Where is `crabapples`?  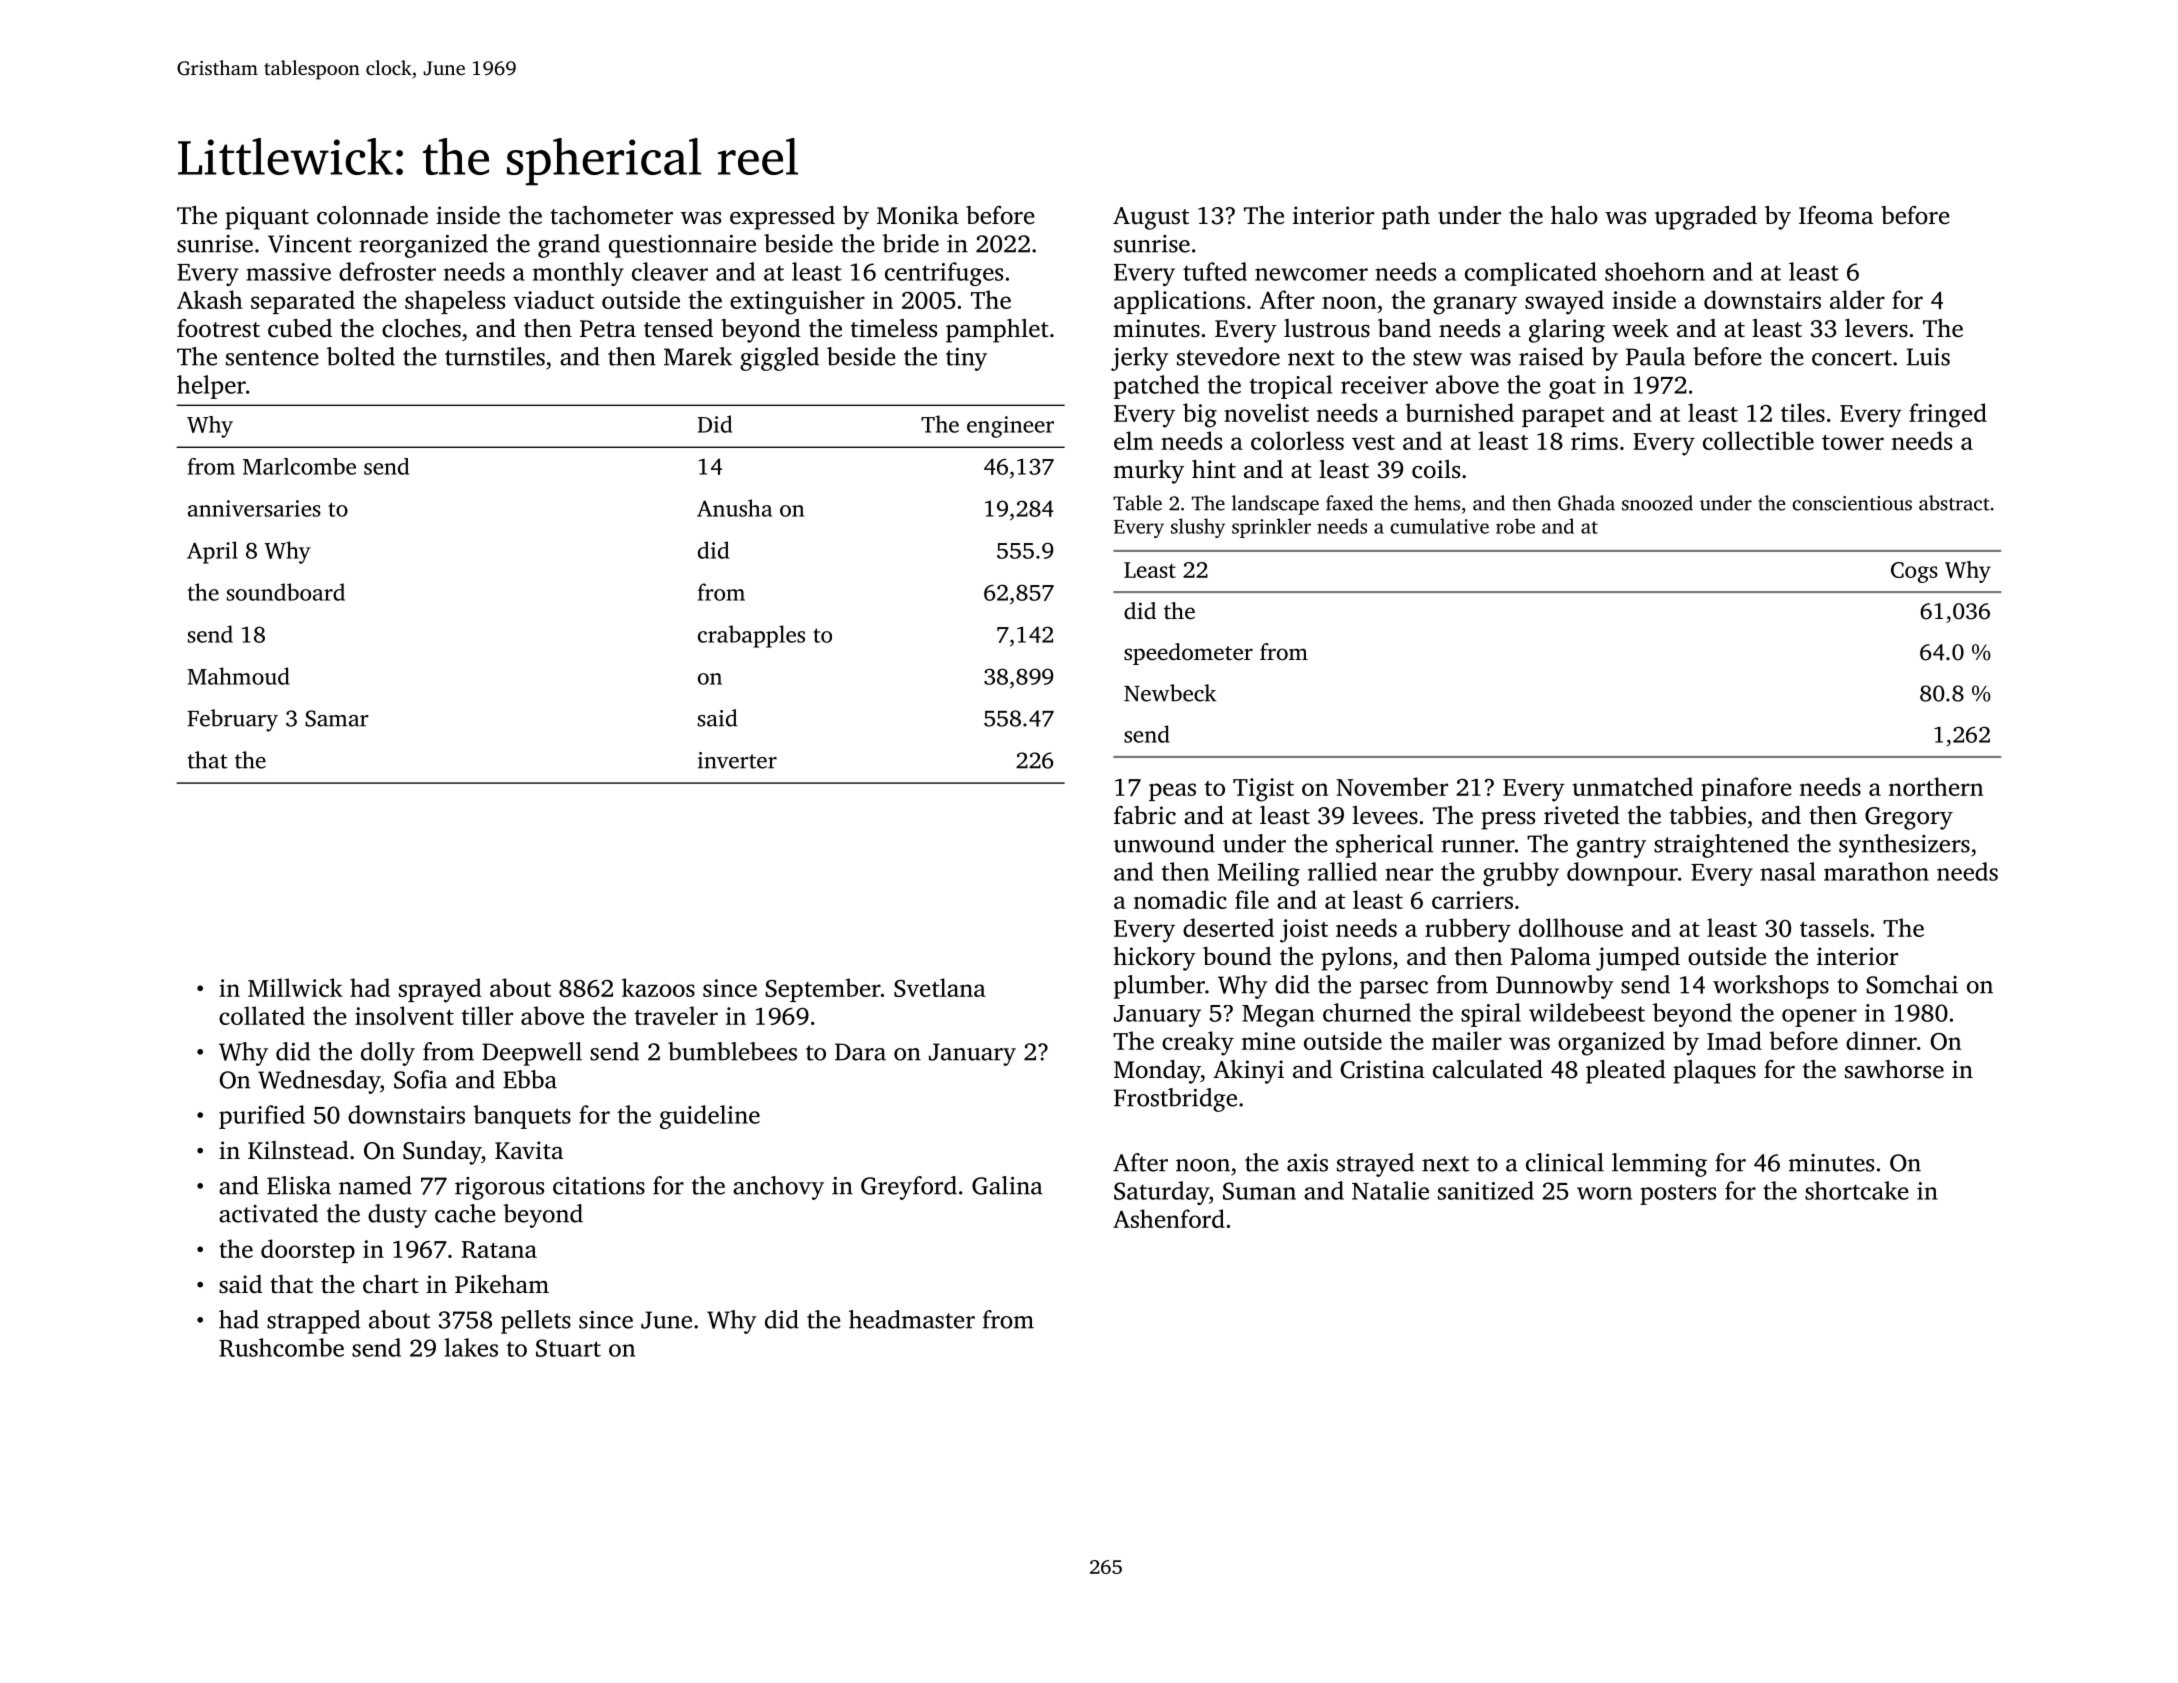 crabapples is located at coordinates (751, 636).
